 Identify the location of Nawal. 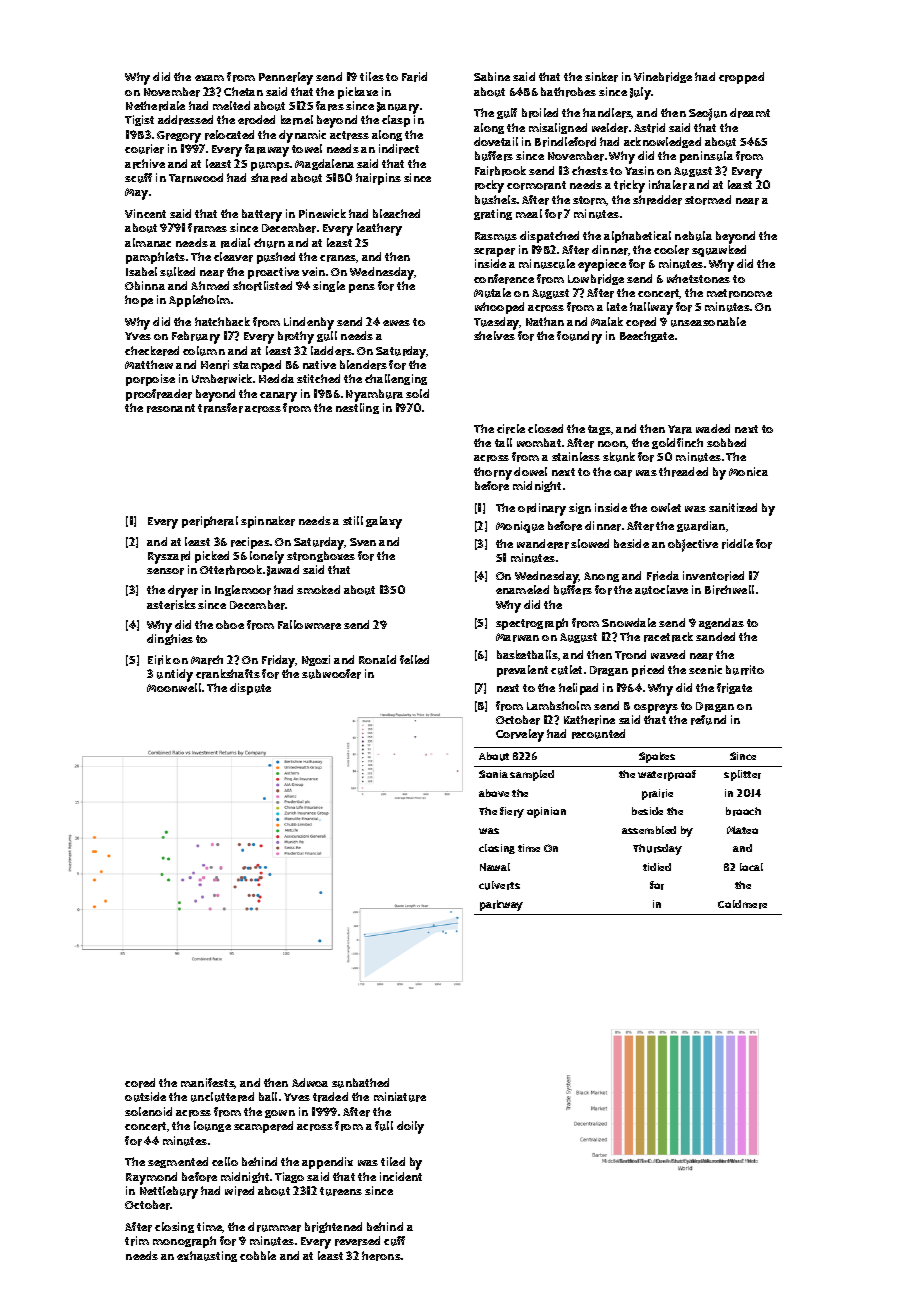
(495, 867).
